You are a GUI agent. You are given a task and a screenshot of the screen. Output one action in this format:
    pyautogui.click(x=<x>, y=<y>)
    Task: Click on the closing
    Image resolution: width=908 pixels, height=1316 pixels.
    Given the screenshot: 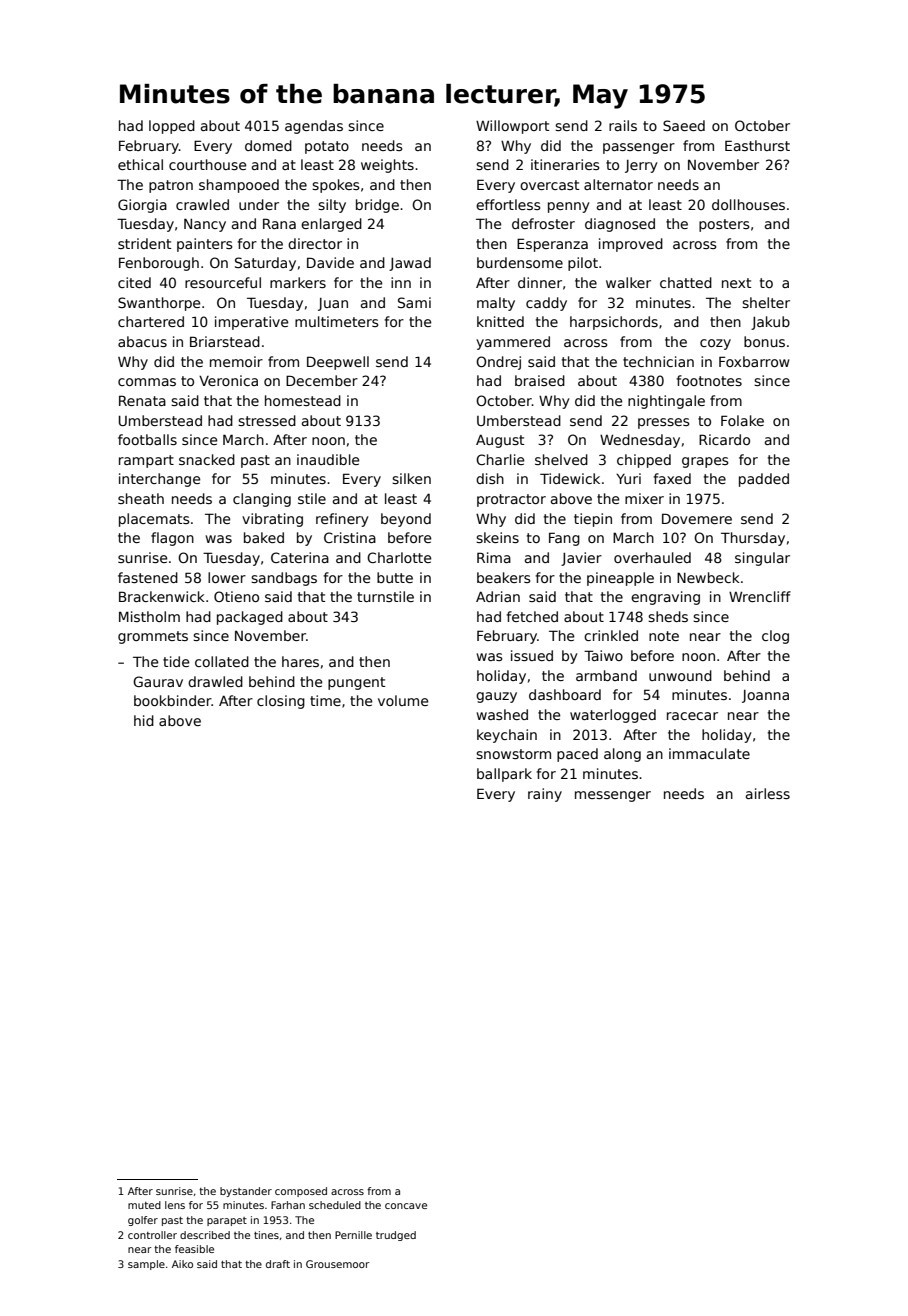 What is the action you would take?
    pyautogui.click(x=281, y=702)
